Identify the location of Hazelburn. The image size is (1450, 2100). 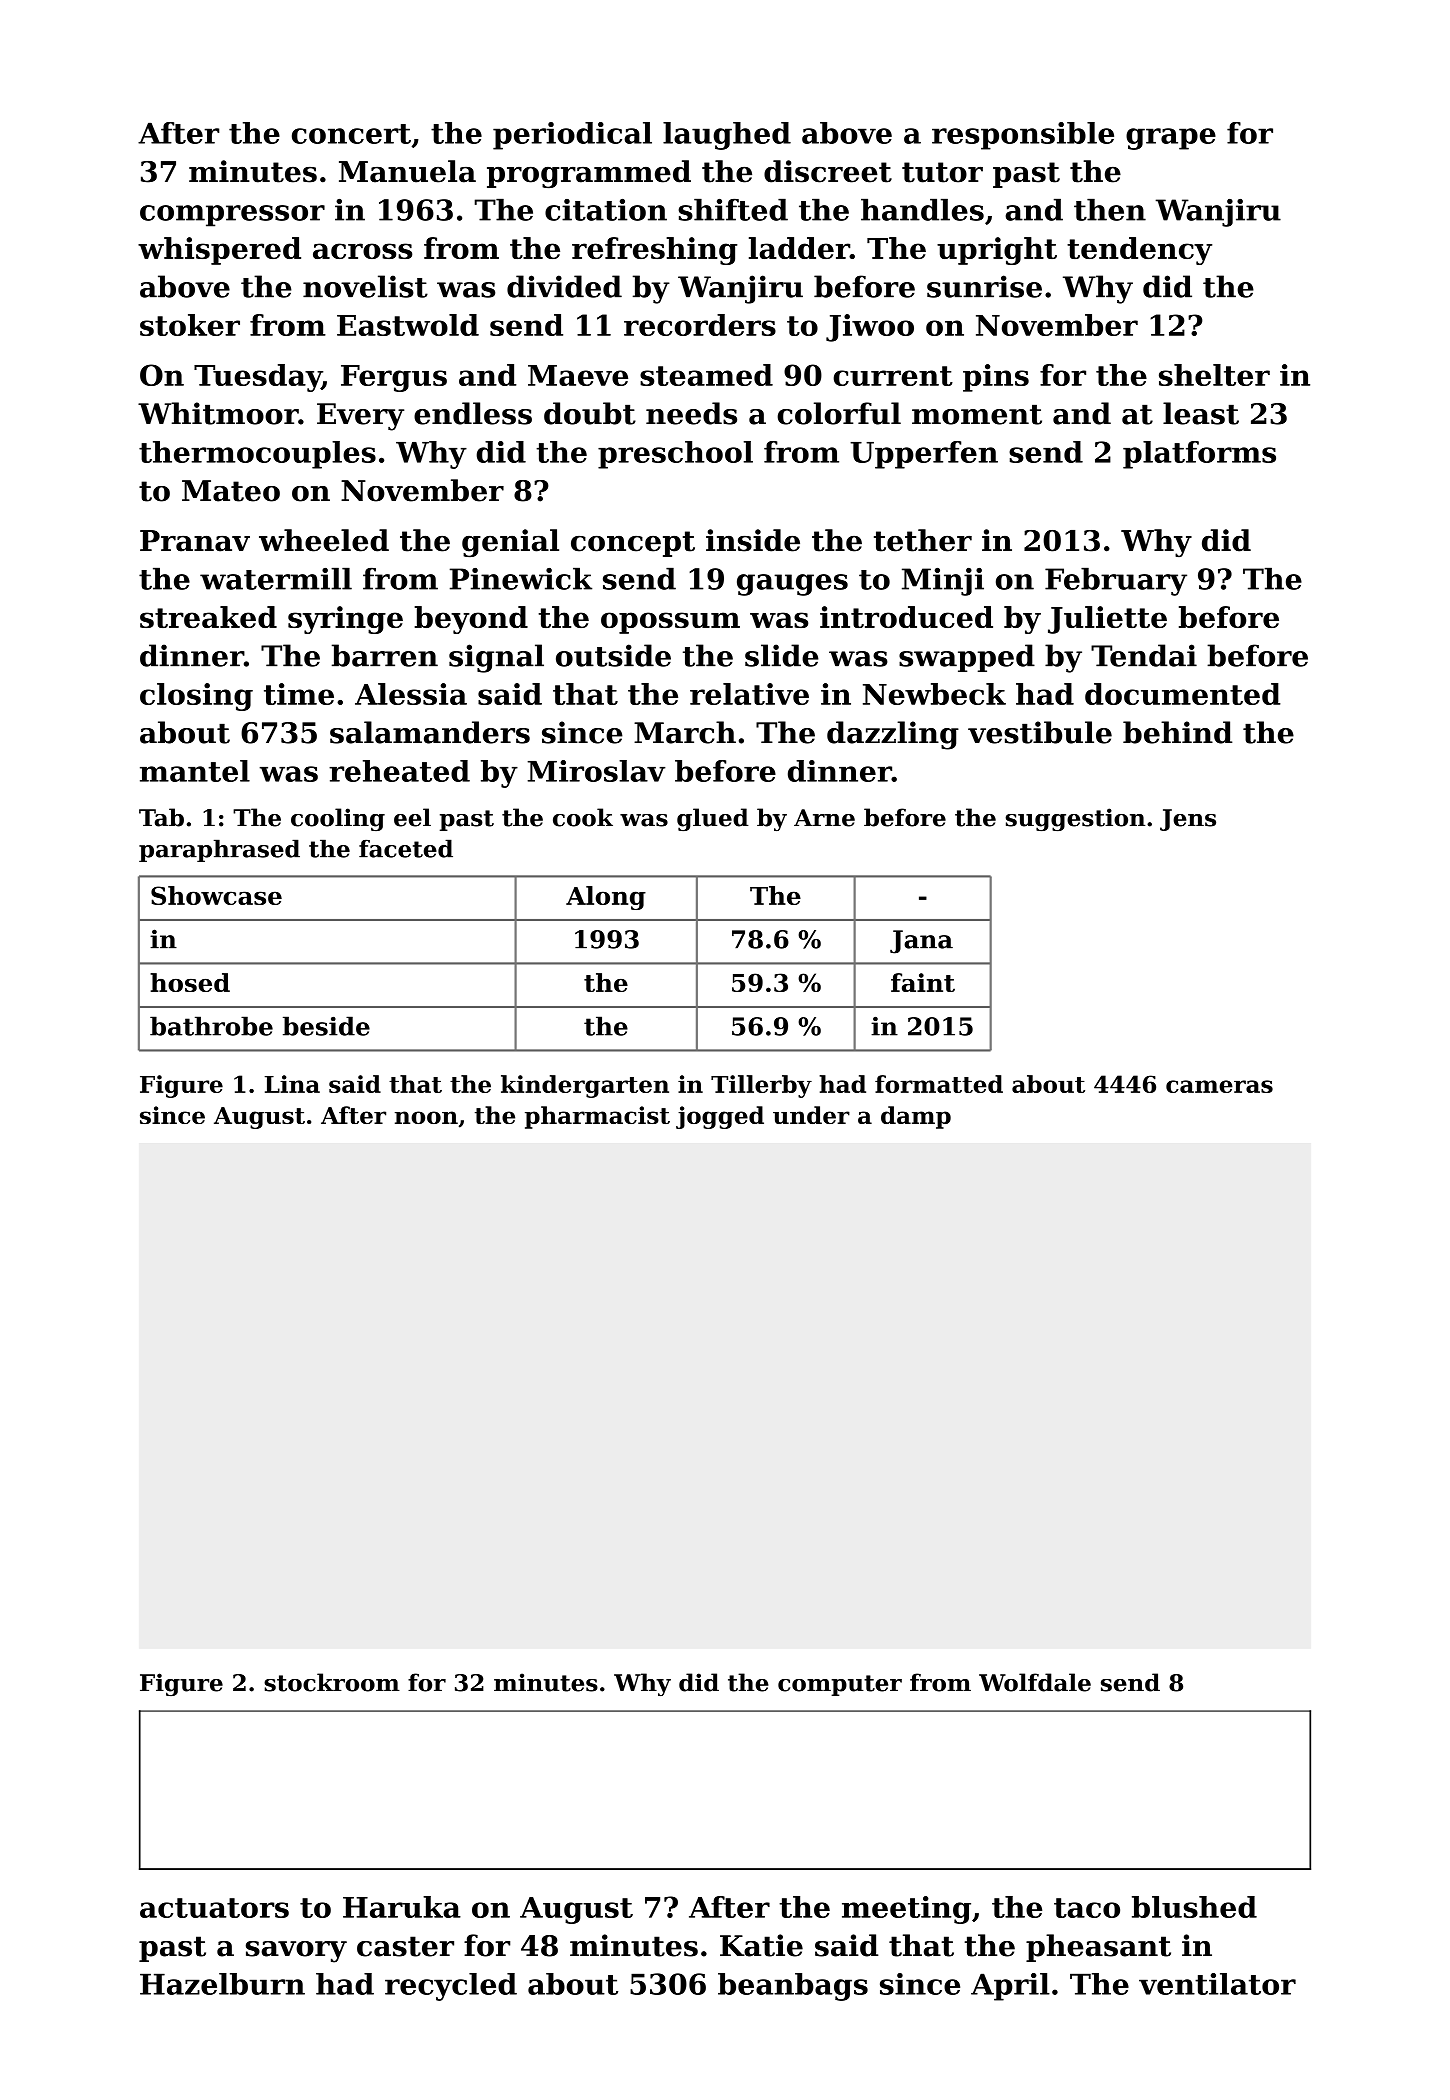
(222, 1984).
